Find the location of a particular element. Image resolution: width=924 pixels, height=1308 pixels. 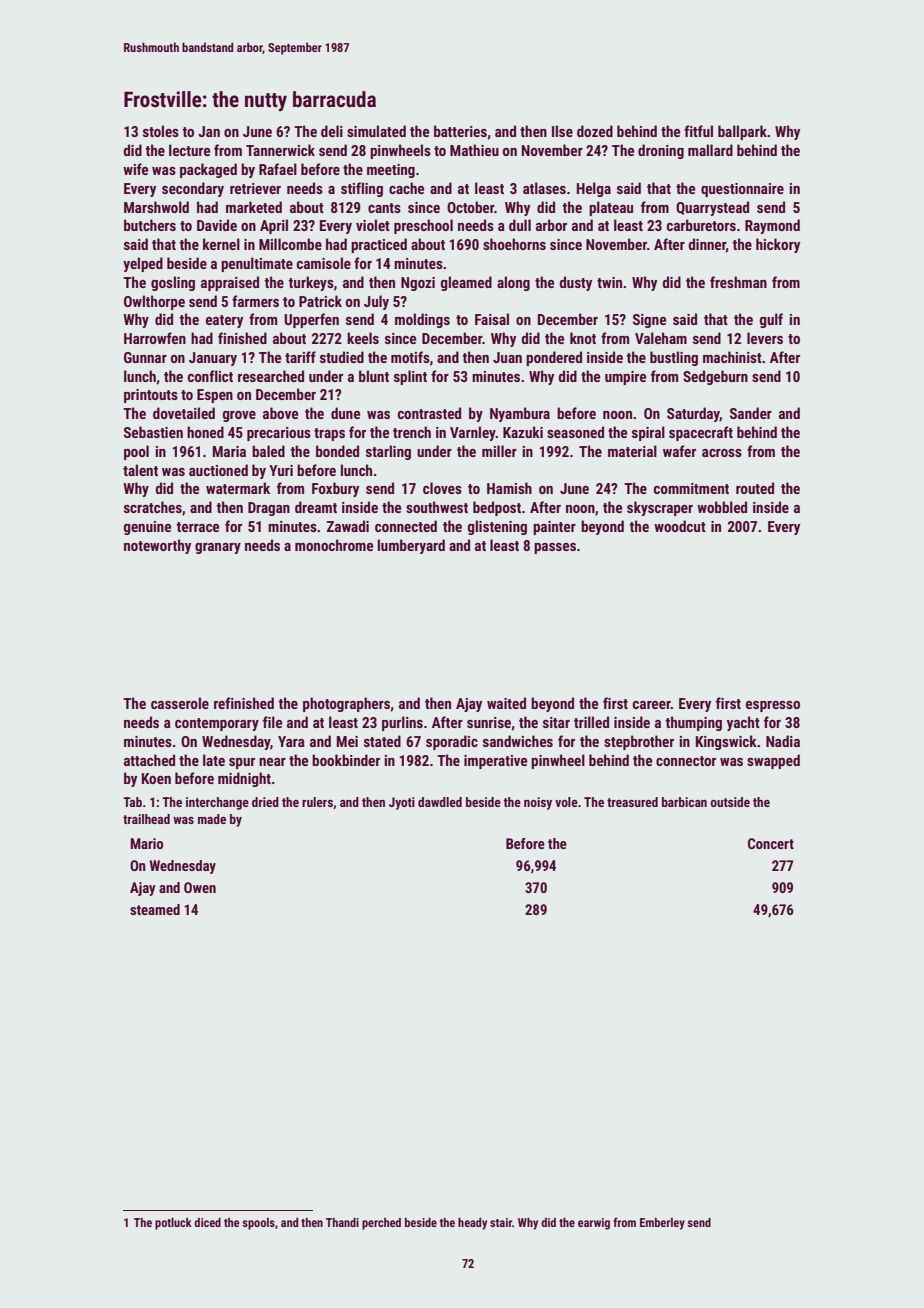

skyscraper is located at coordinates (660, 508).
